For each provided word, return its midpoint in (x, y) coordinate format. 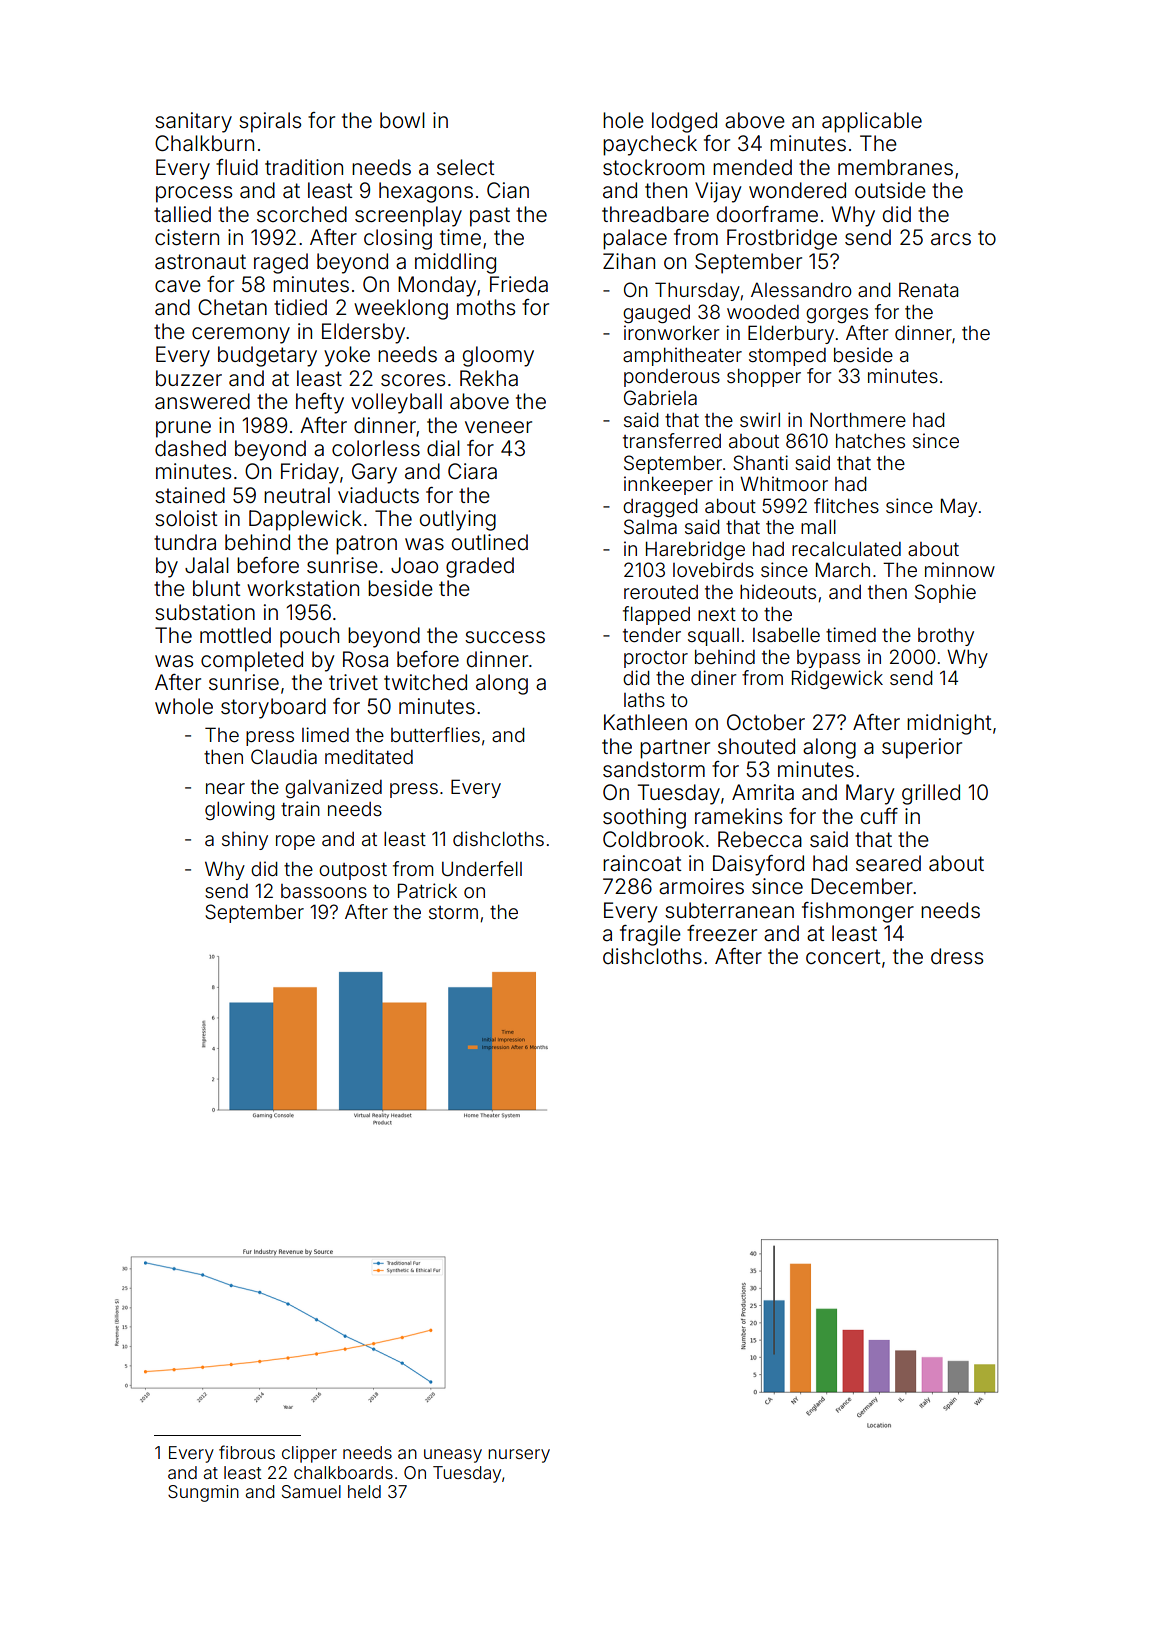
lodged (684, 122)
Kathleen (645, 722)
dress (957, 956)
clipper (309, 1454)
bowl (402, 120)
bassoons (324, 891)
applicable (872, 122)
